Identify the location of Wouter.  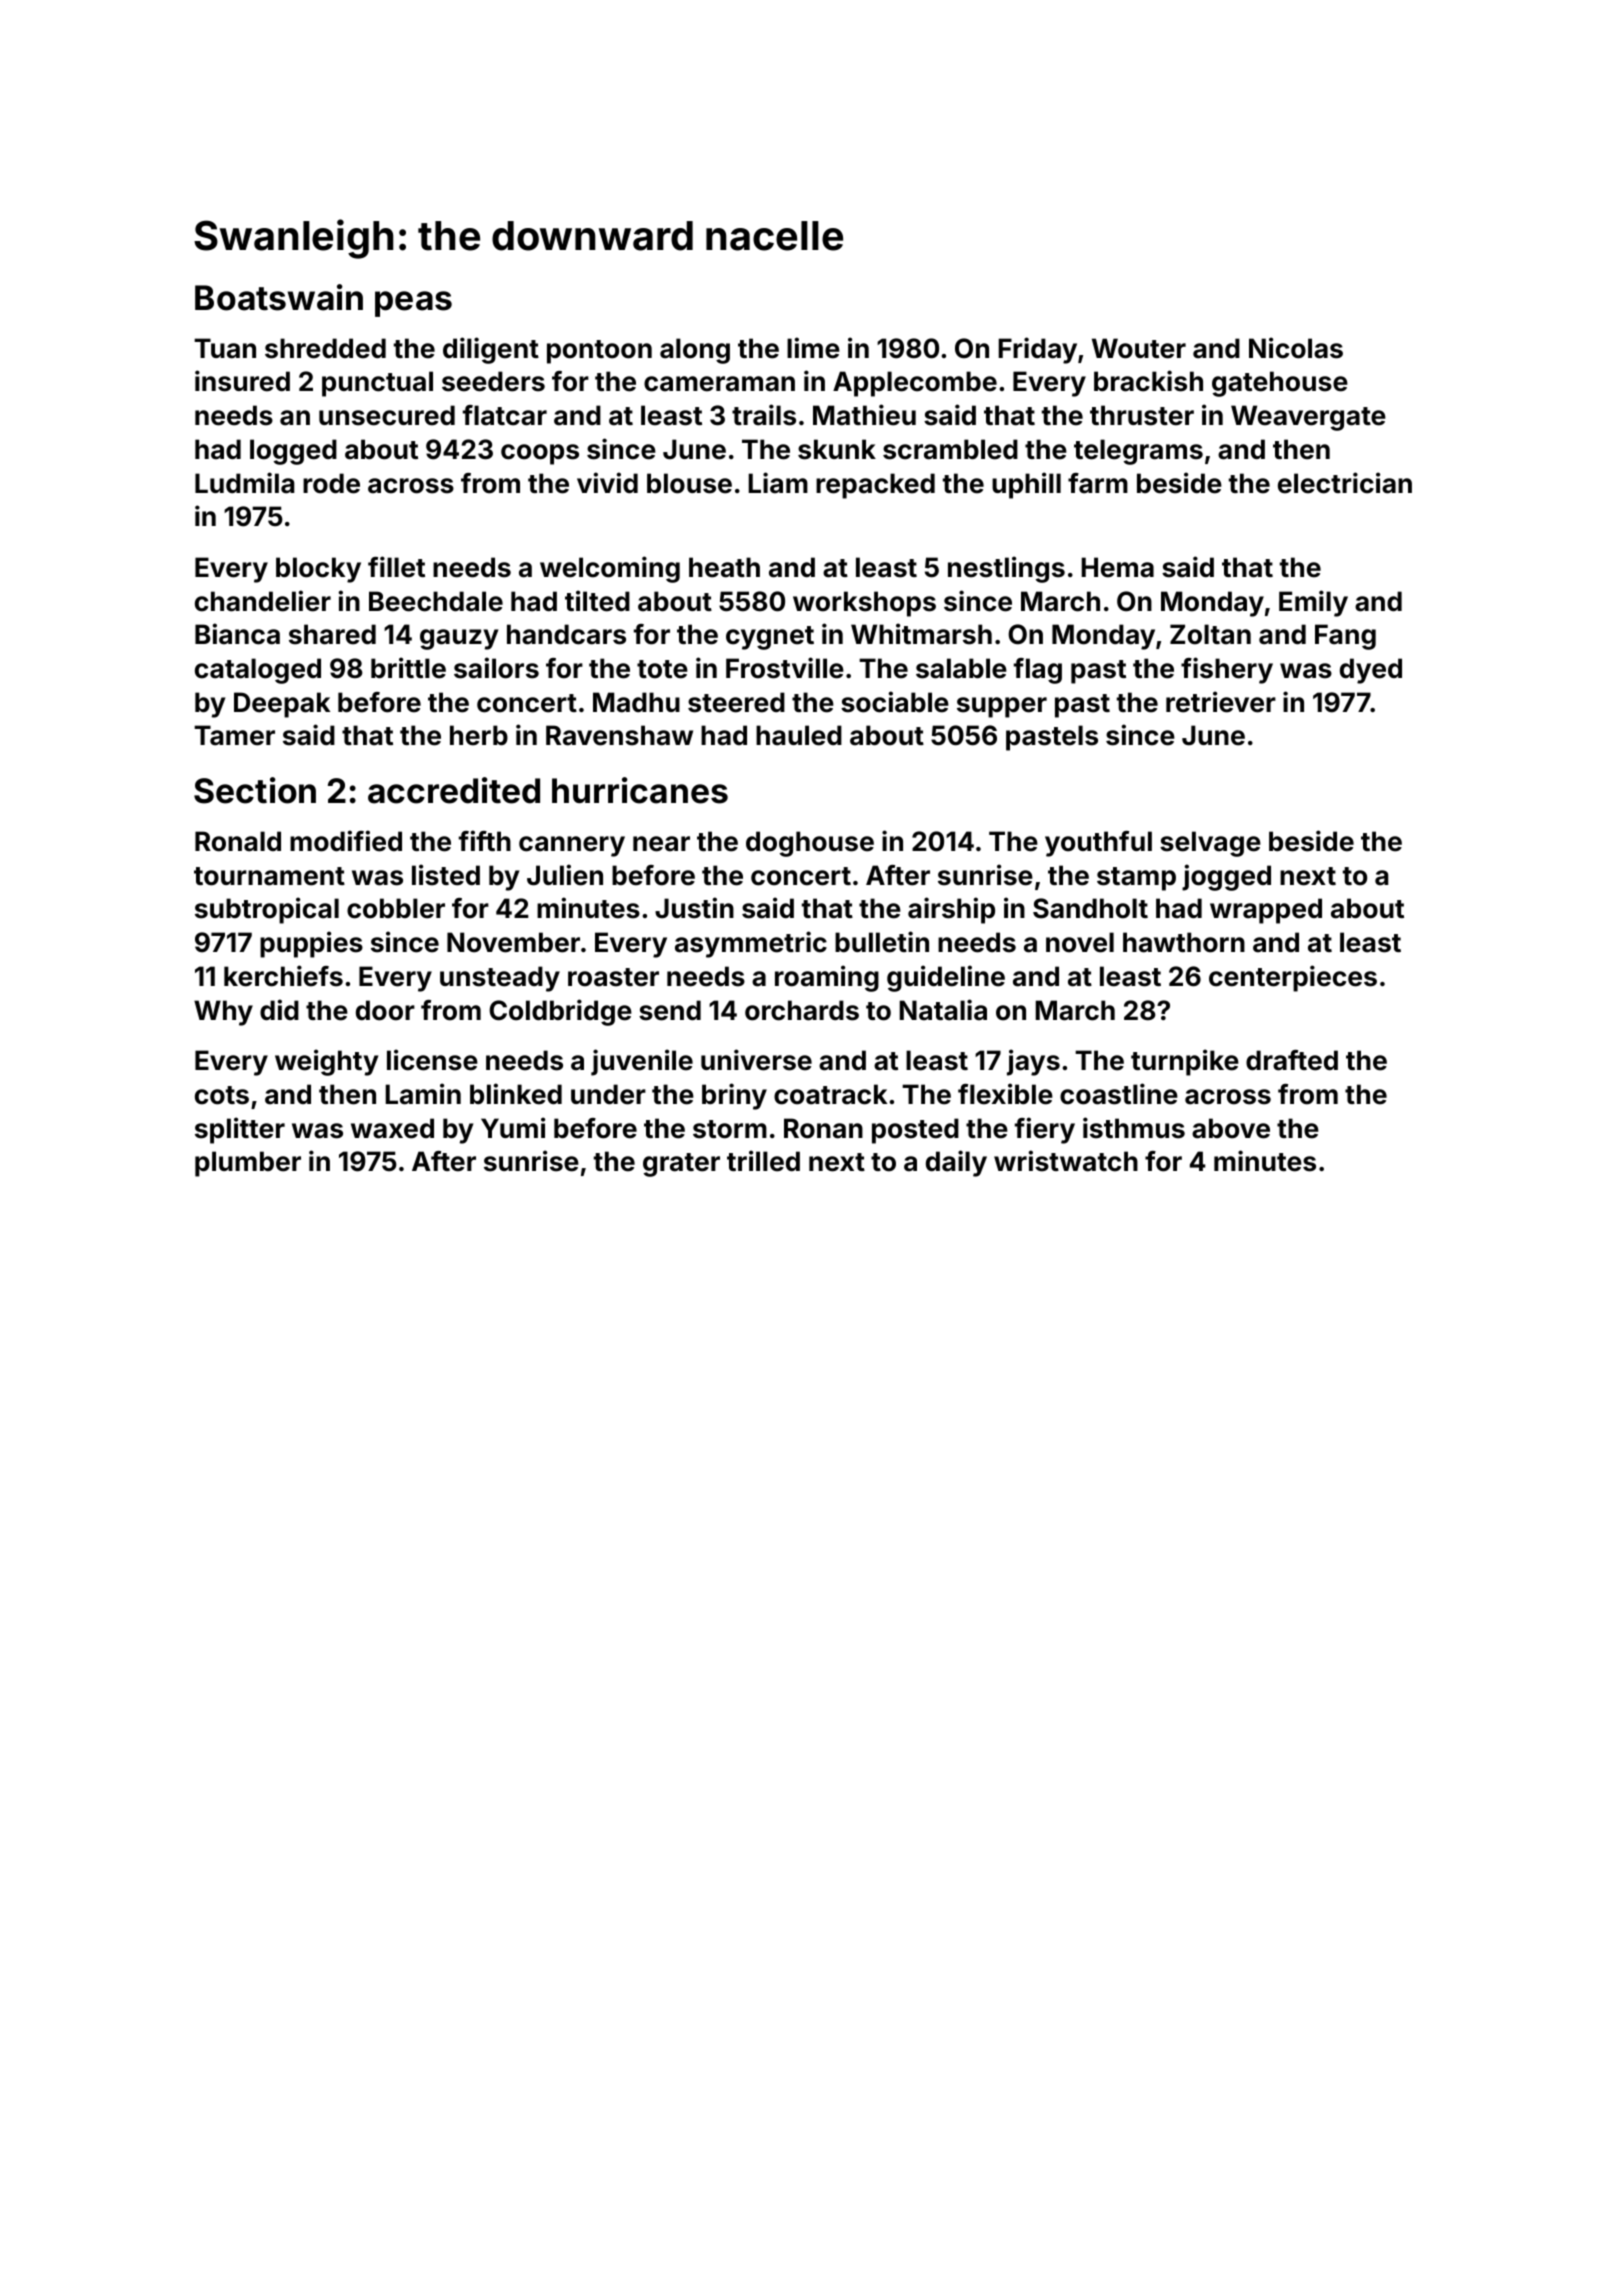
(1139, 348).
